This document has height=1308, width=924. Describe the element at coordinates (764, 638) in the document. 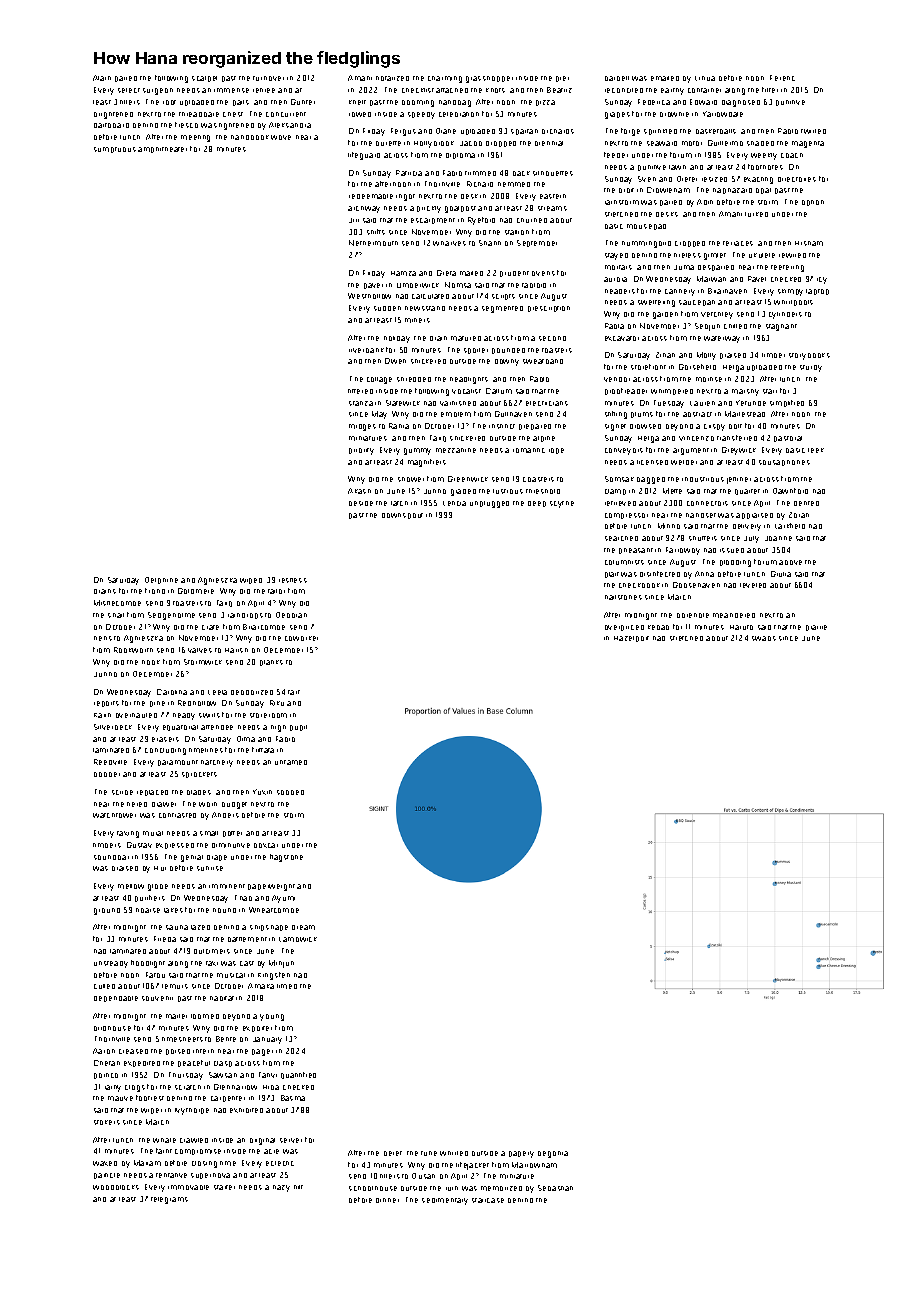

I see `swabs` at that location.
